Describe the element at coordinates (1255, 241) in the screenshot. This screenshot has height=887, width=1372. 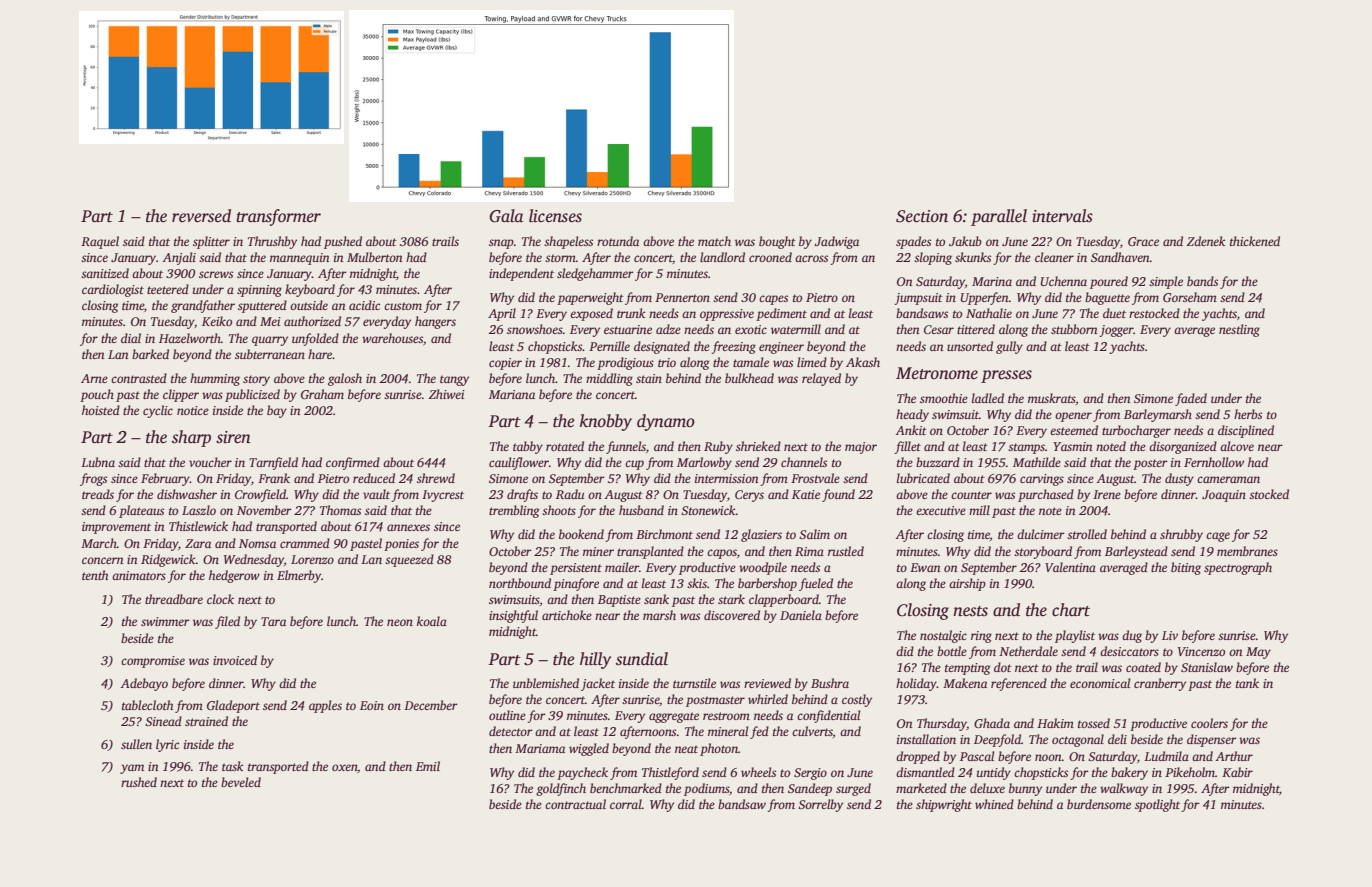
I see `thickened` at that location.
